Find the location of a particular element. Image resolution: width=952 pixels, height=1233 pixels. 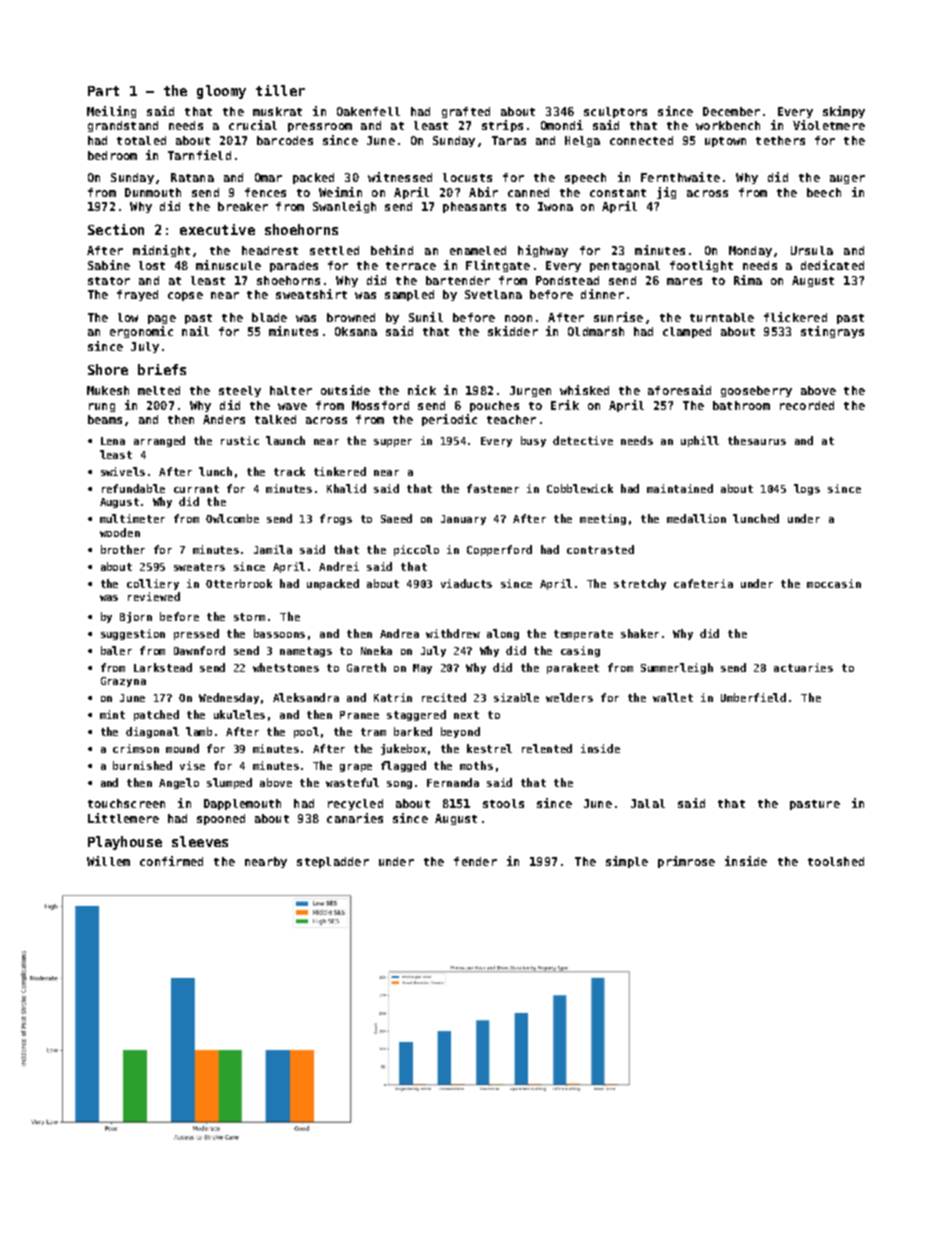

viaducts is located at coordinates (466, 583).
